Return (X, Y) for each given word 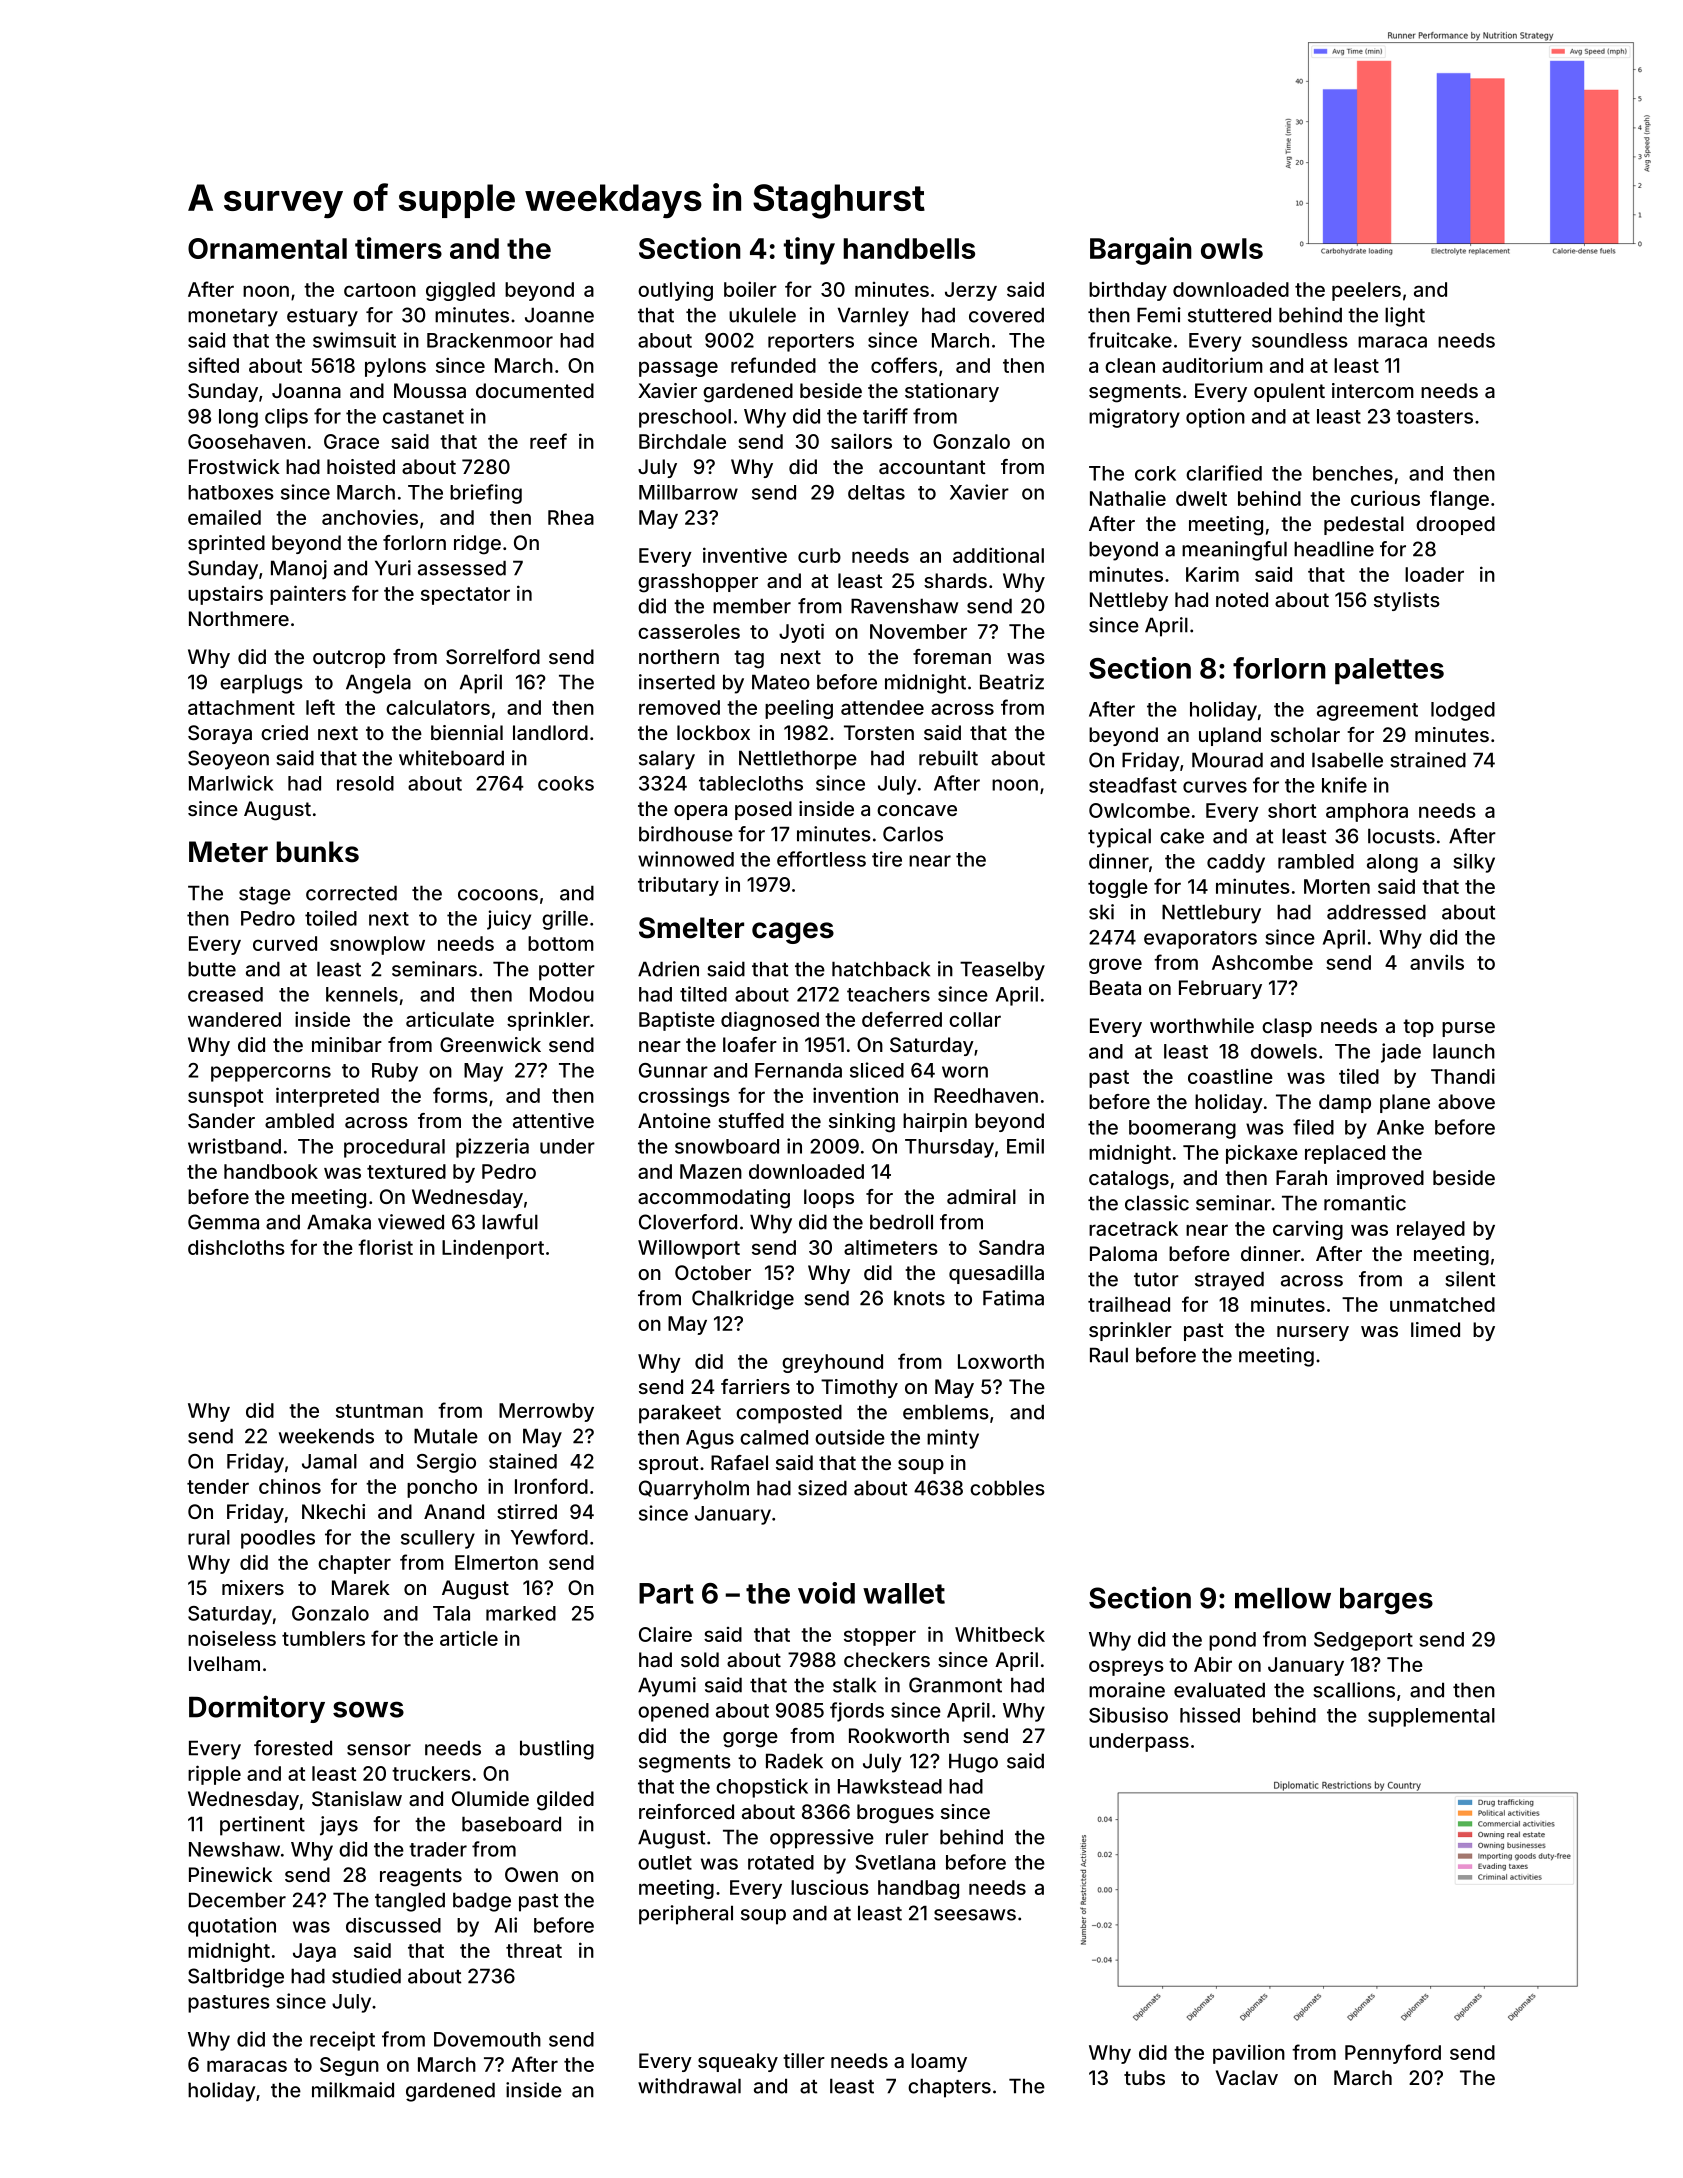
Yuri (393, 568)
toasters (1434, 417)
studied (366, 1976)
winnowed (686, 859)
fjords (857, 1712)
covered (1006, 315)
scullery (438, 1539)
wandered (234, 1019)
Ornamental (267, 248)
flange (1459, 500)
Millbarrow (688, 492)
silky (1474, 863)
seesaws (975, 1915)
